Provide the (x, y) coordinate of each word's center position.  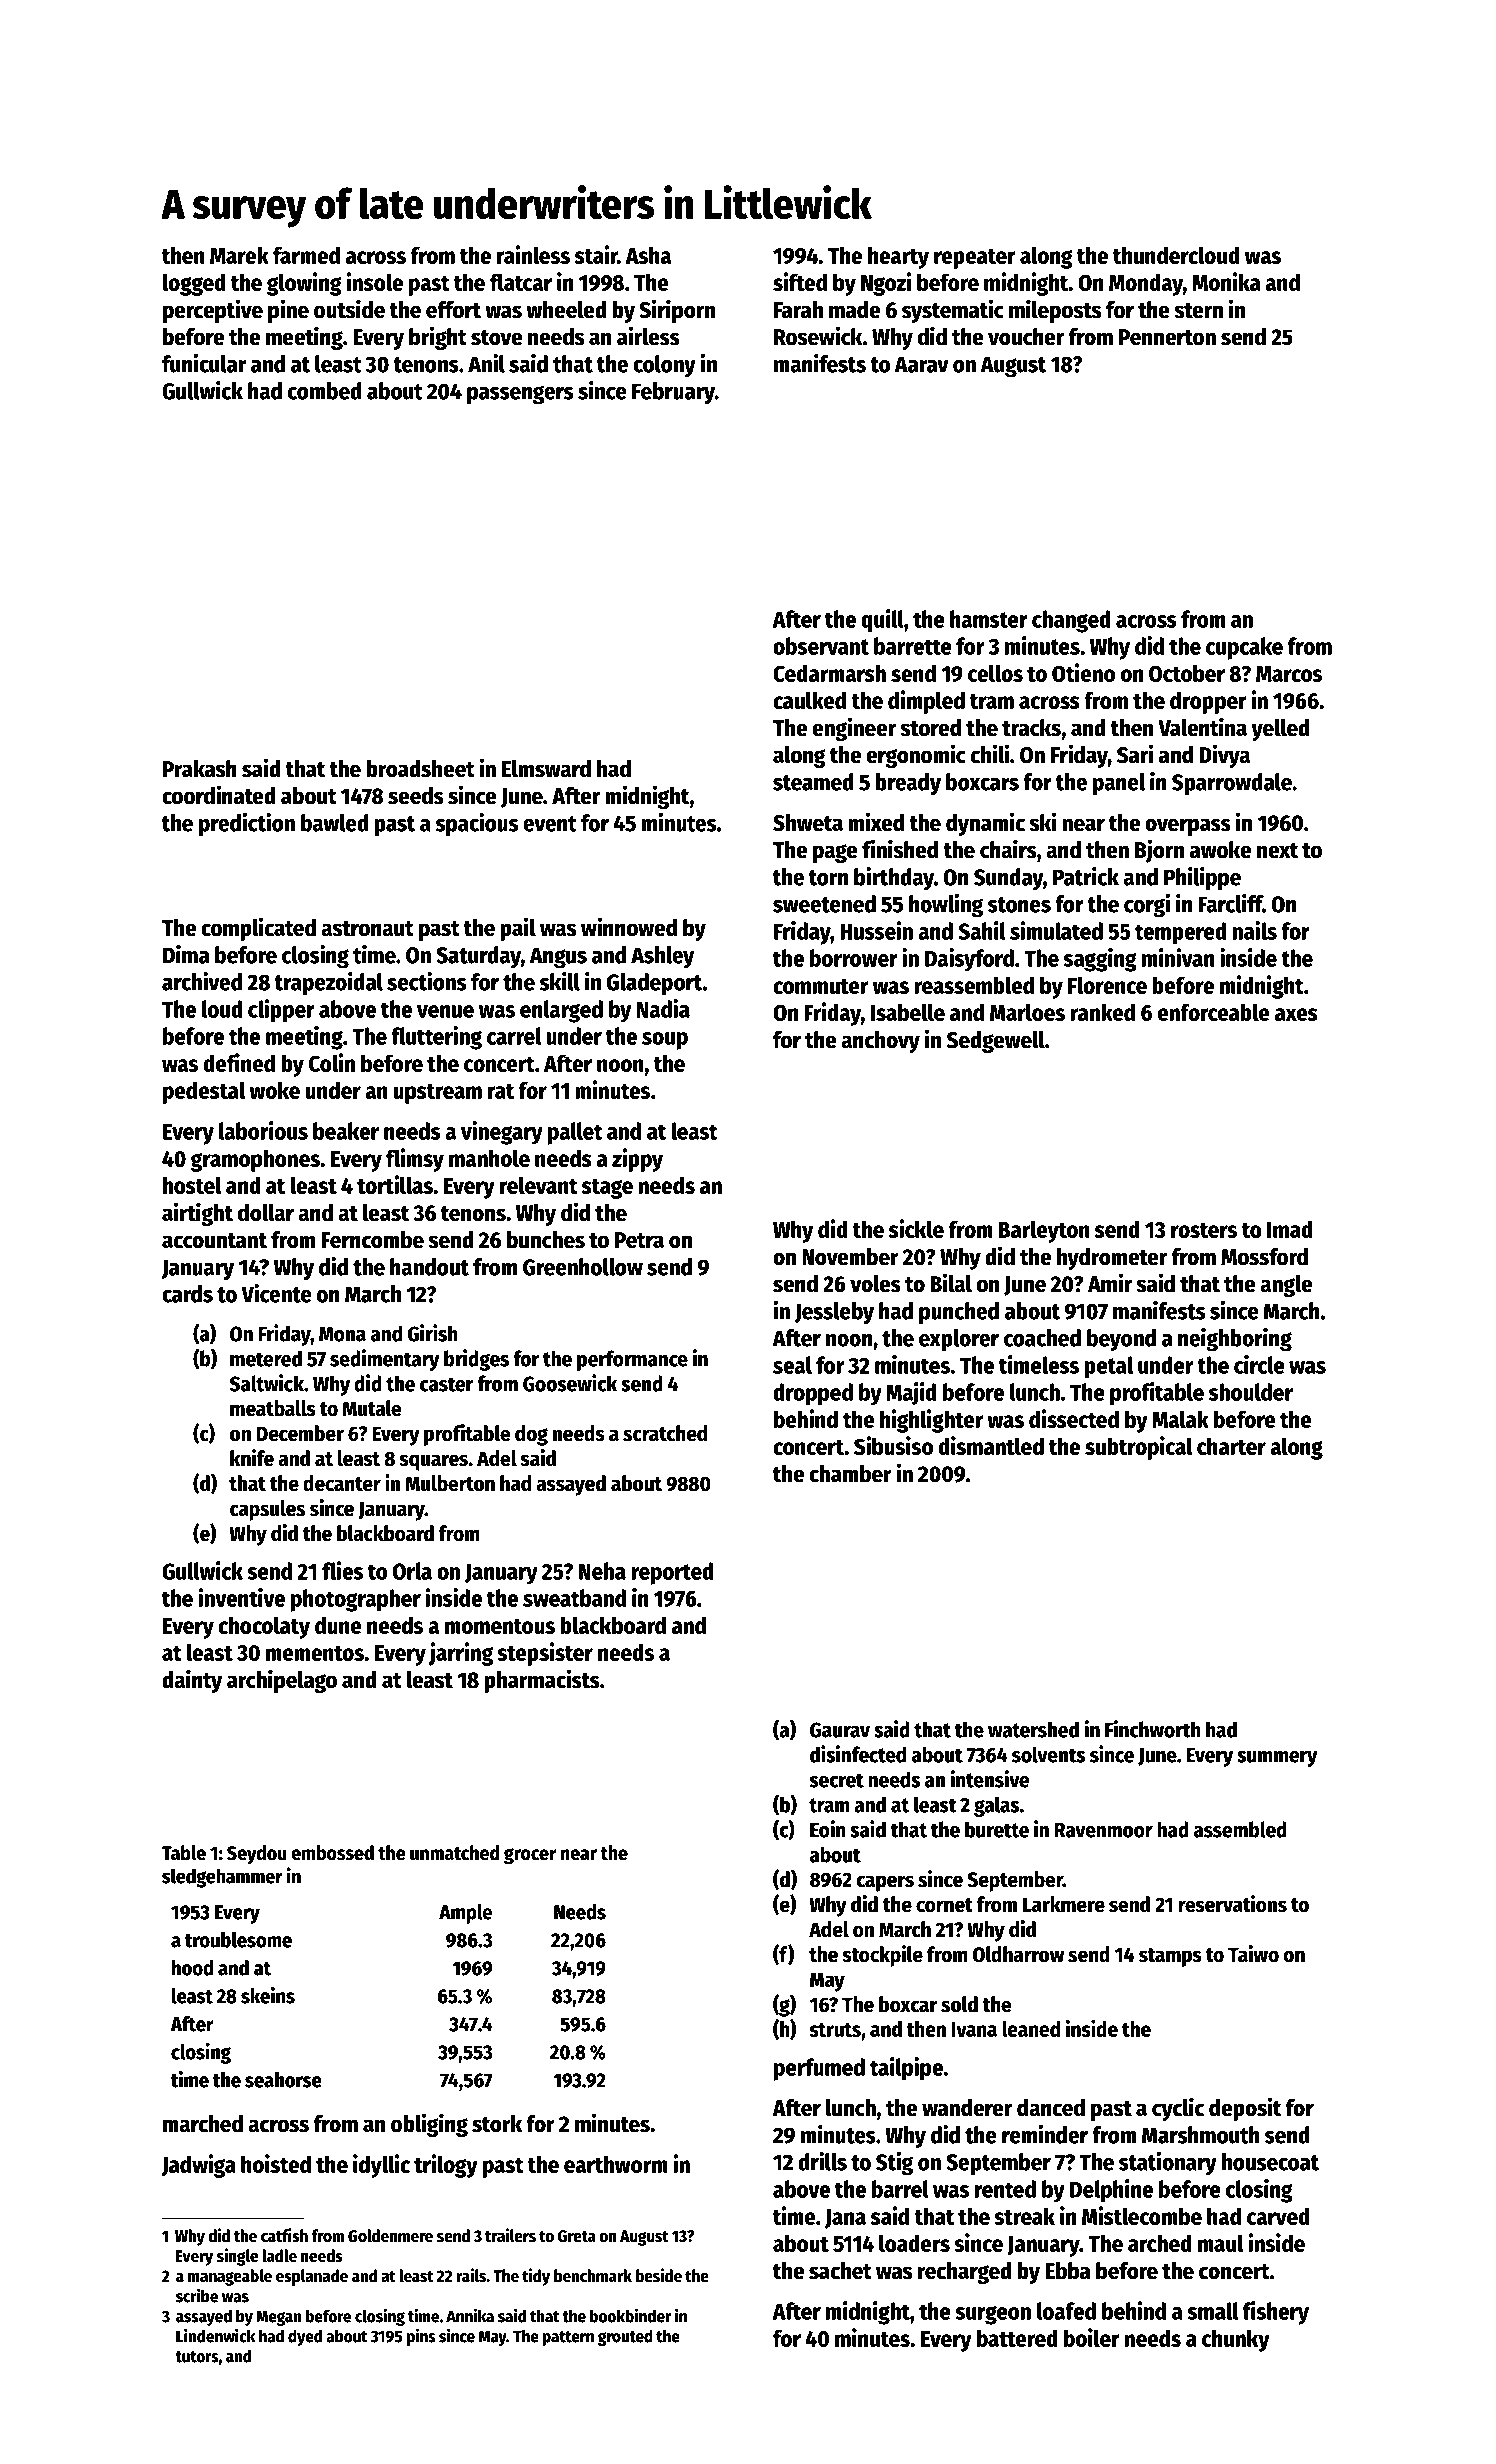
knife (252, 1458)
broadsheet (420, 769)
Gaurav (840, 1730)
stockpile (882, 1956)
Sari (1135, 754)
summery (1277, 1759)
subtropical (1139, 1448)
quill (882, 621)
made (854, 310)
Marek (239, 255)
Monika (1226, 281)
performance (632, 1360)
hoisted (276, 2163)
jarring (461, 1654)
